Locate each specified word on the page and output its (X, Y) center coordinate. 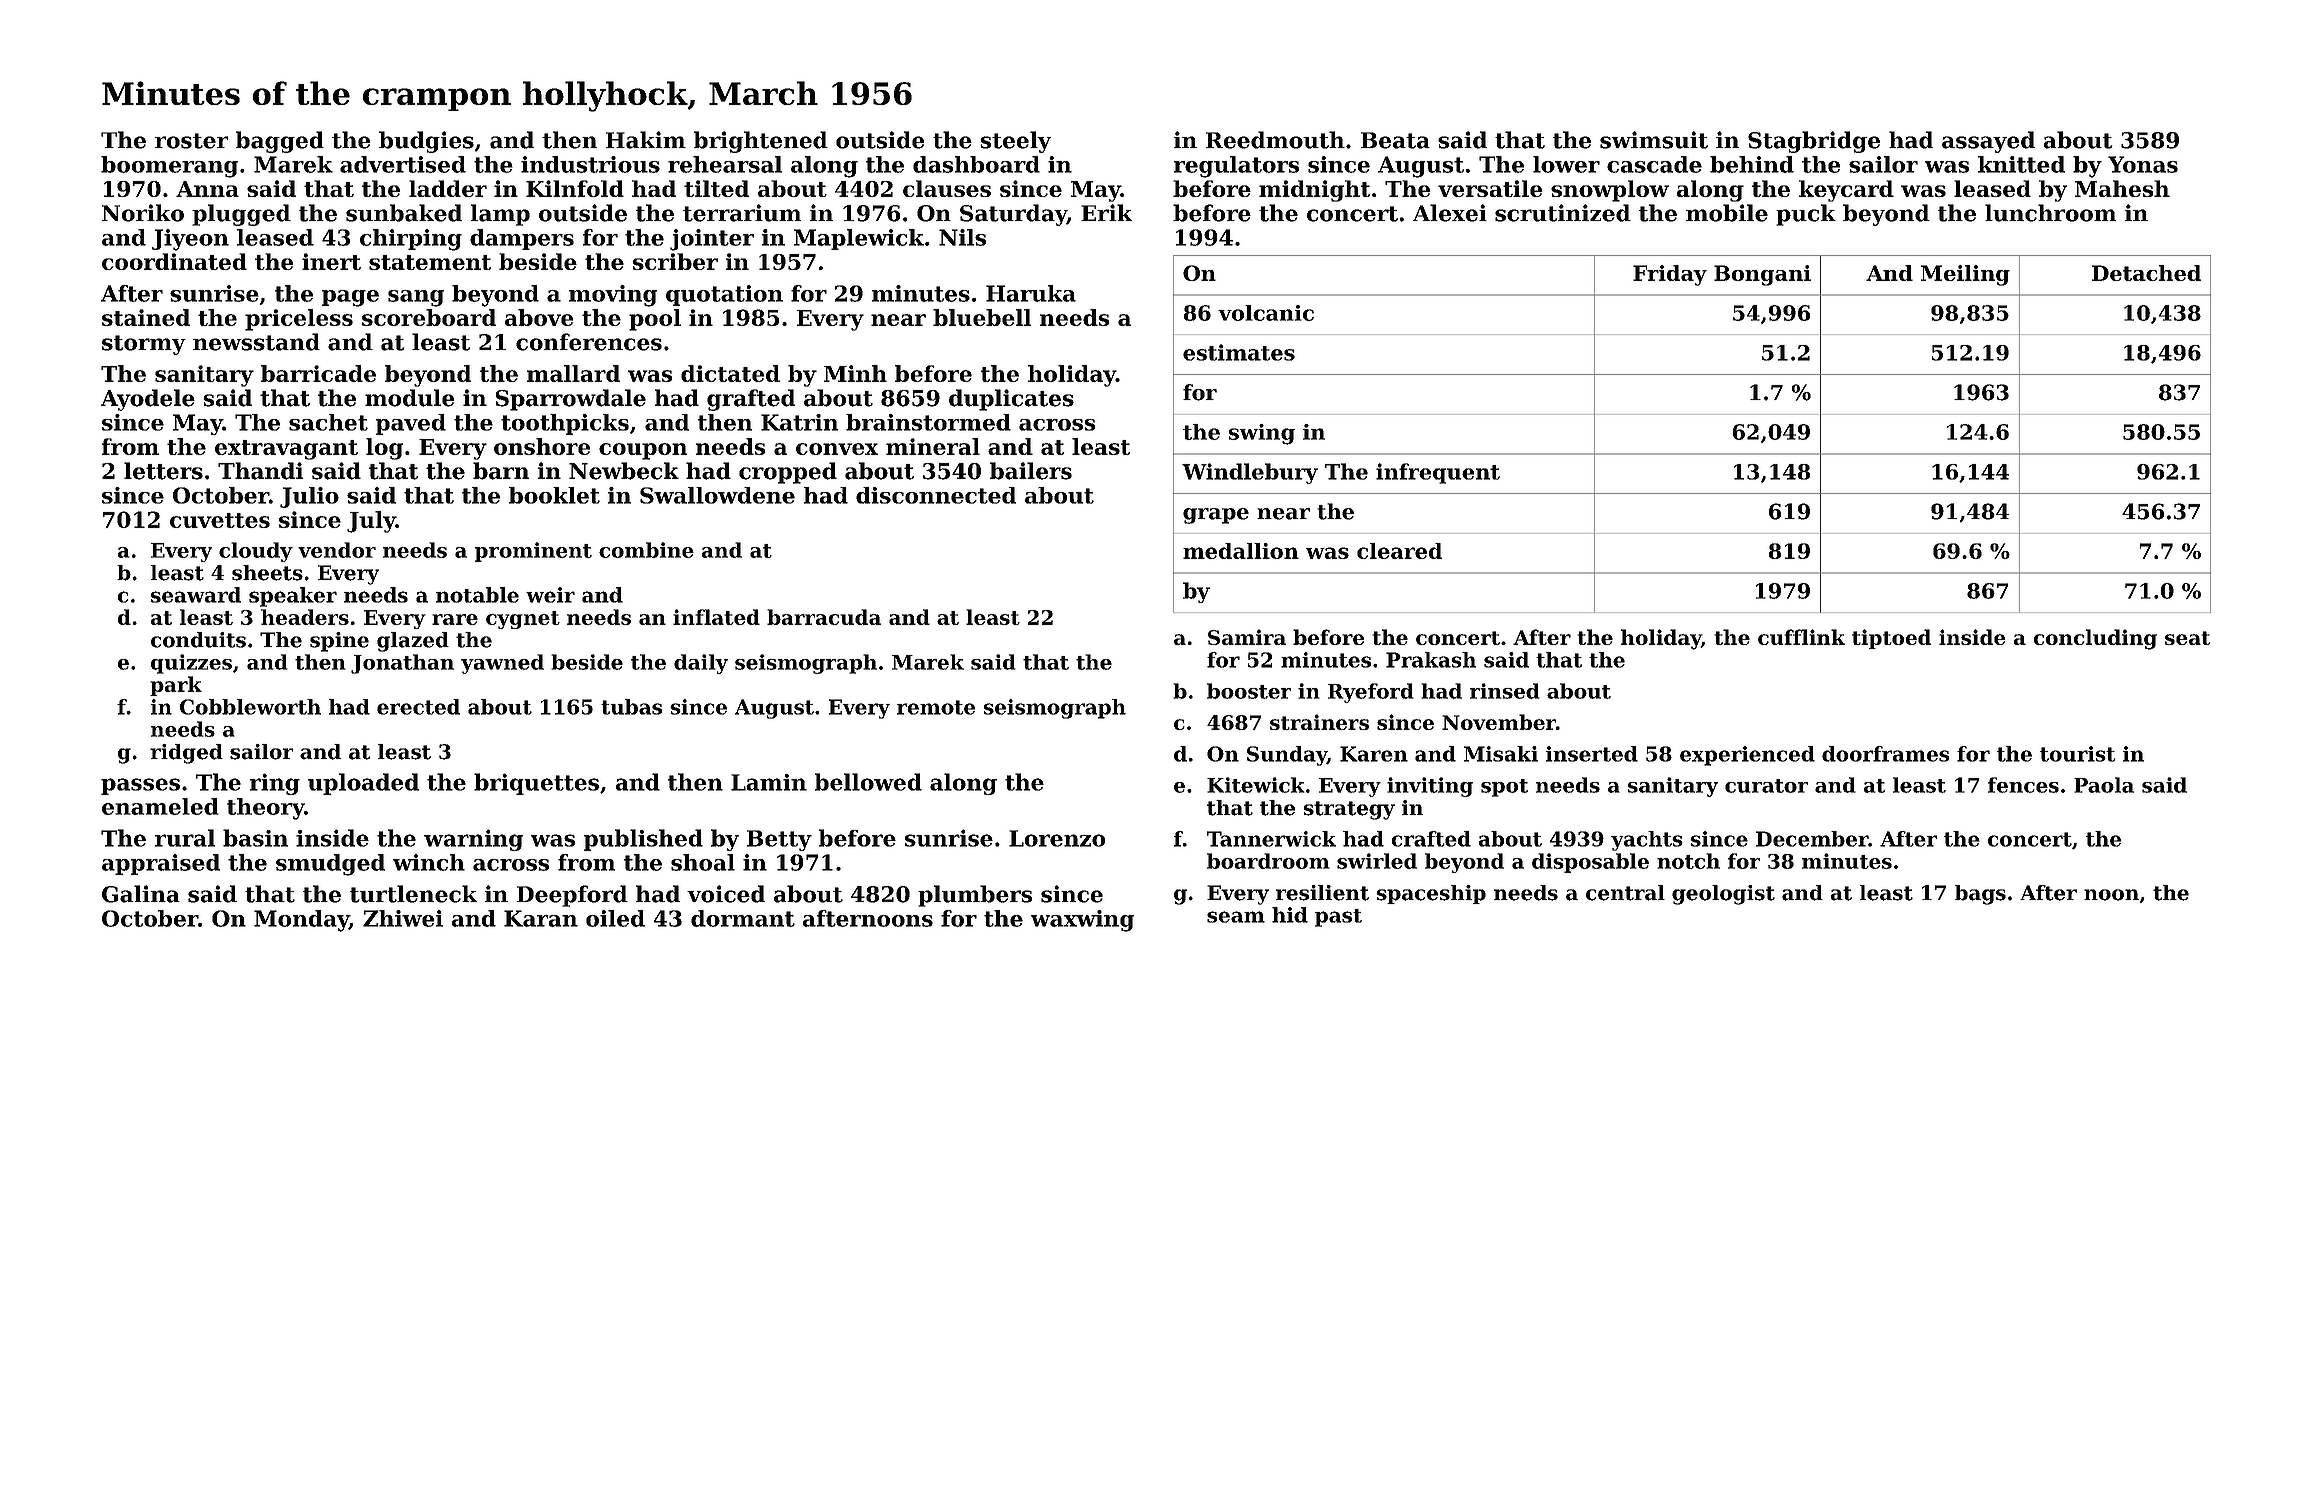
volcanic (1266, 313)
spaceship (1431, 894)
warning (473, 840)
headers (305, 617)
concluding (2095, 639)
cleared (1399, 551)
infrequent (1438, 473)
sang (416, 298)
